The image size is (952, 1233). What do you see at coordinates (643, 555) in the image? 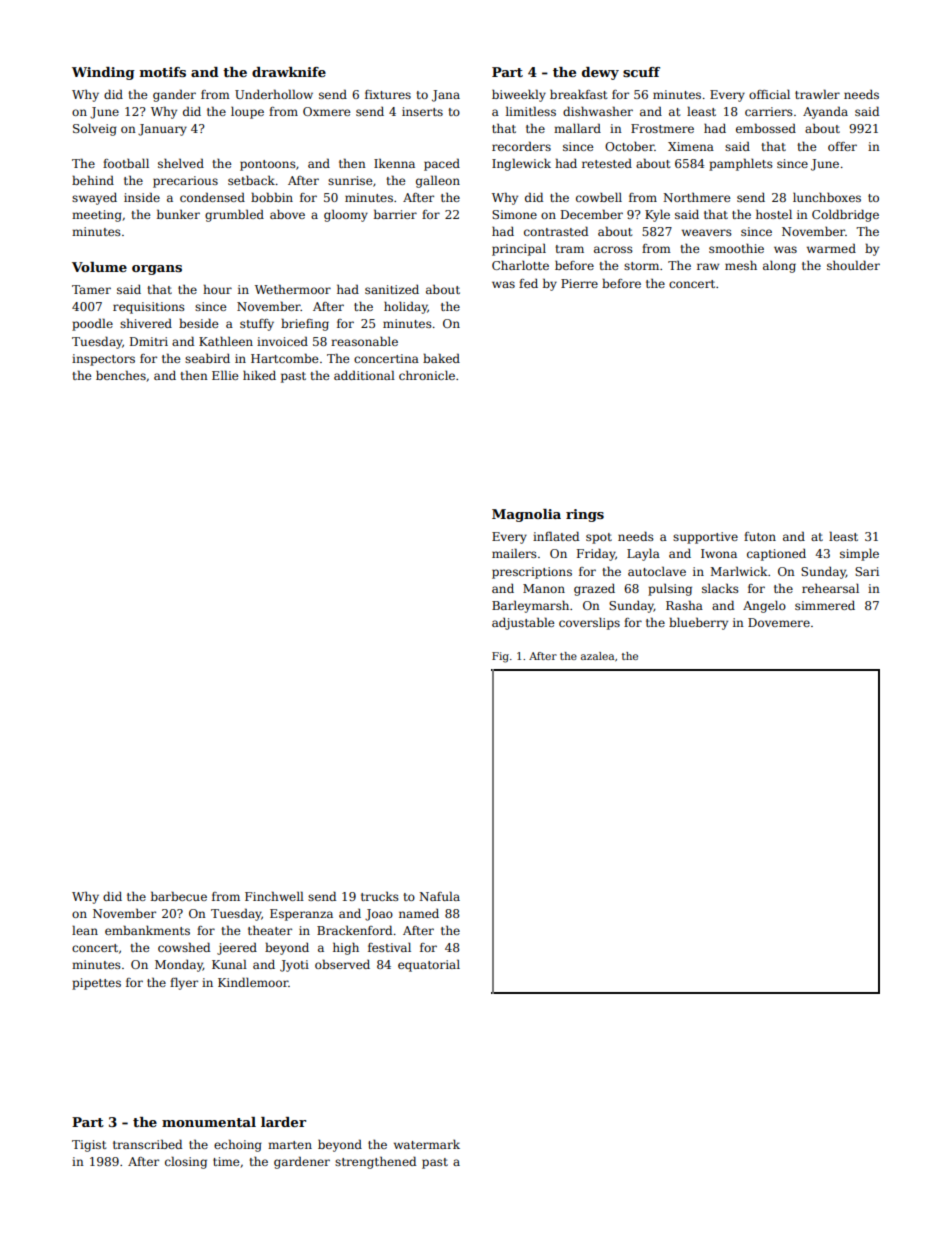
I see `Layla` at bounding box center [643, 555].
